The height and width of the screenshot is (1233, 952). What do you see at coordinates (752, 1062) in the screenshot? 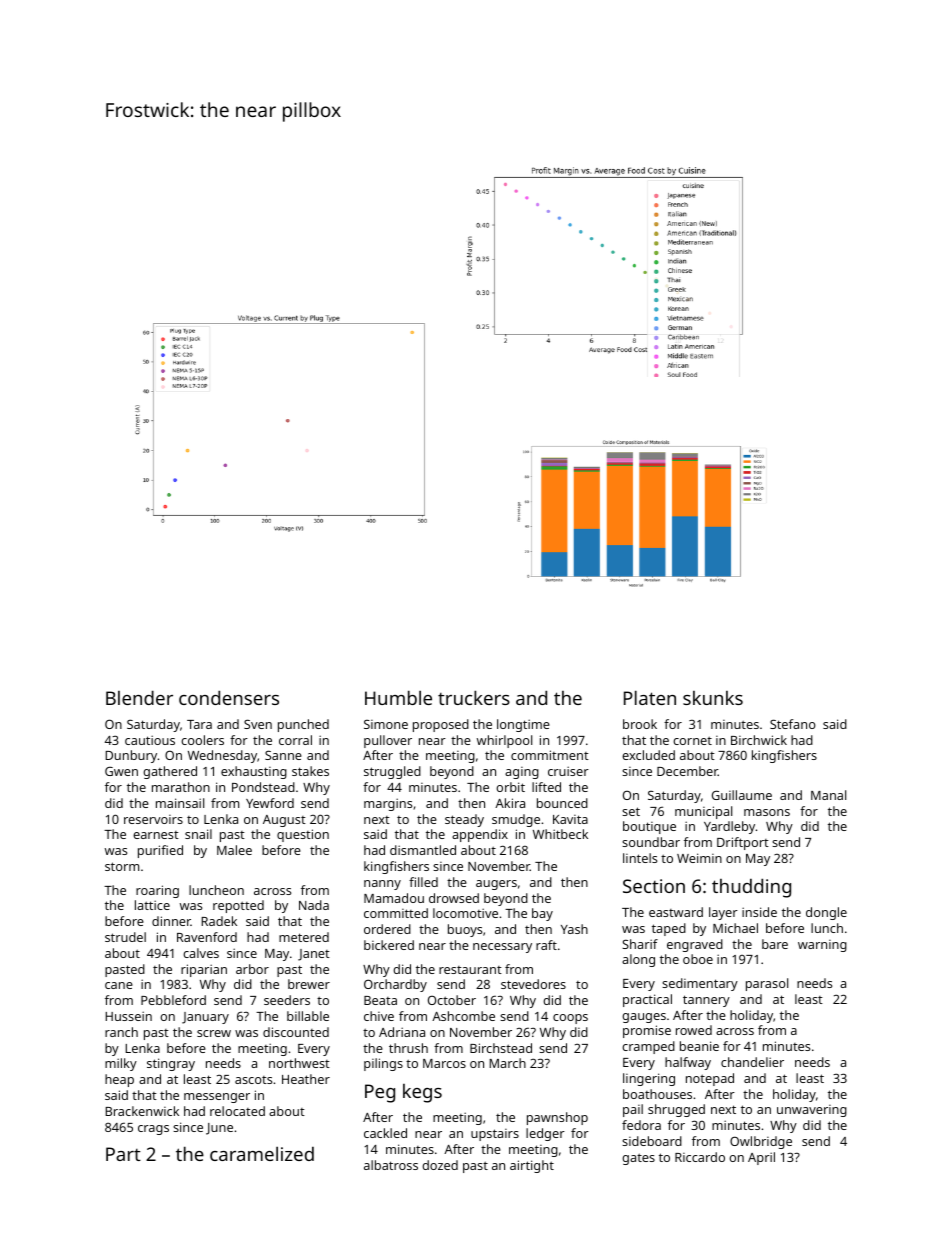
I see `chandelier` at bounding box center [752, 1062].
